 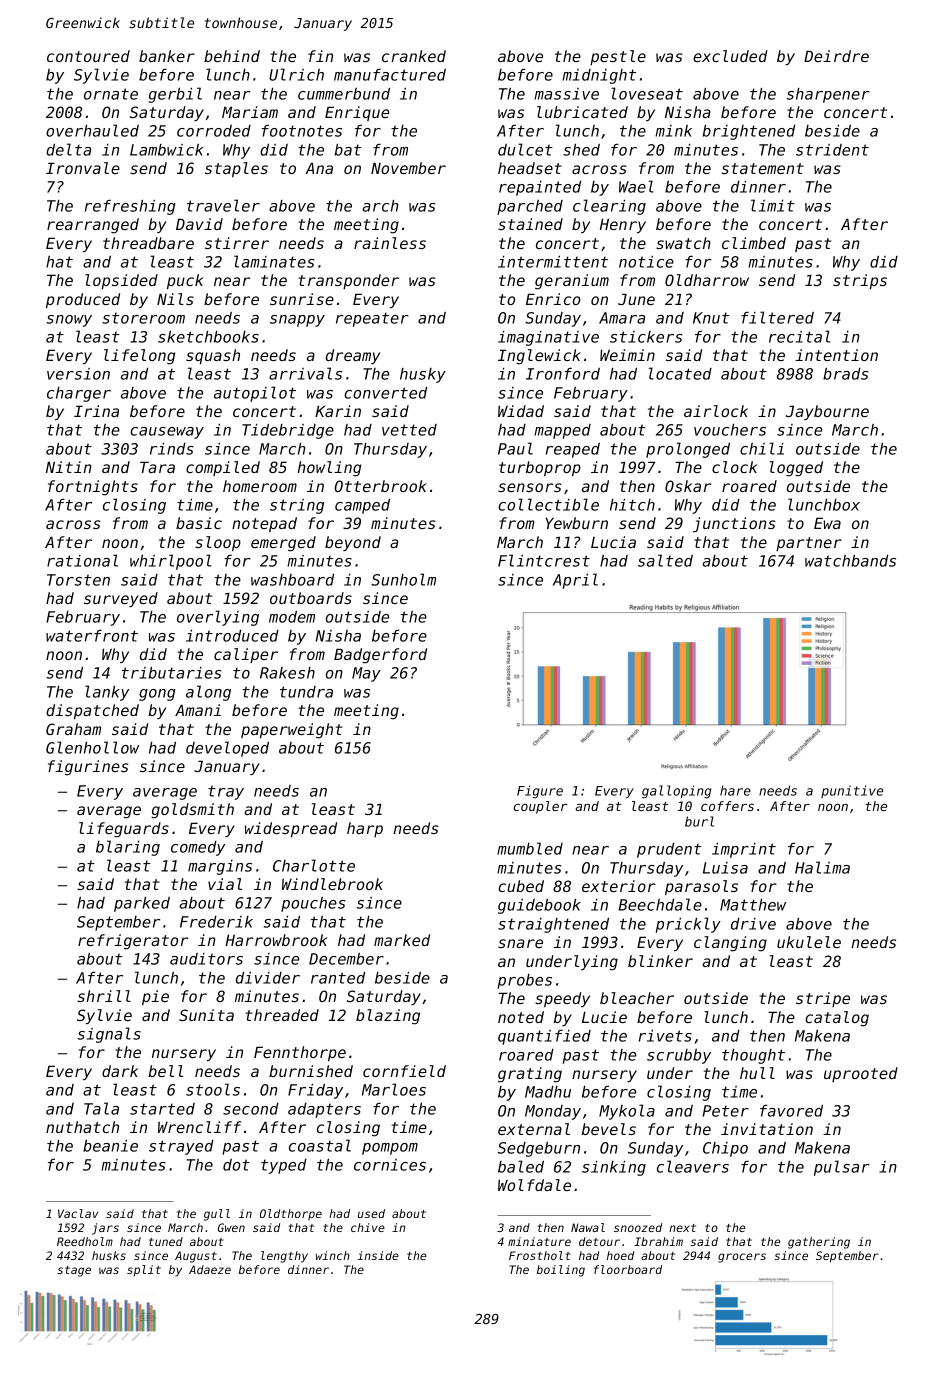 I want to click on Jaybourne, so click(x=827, y=412).
